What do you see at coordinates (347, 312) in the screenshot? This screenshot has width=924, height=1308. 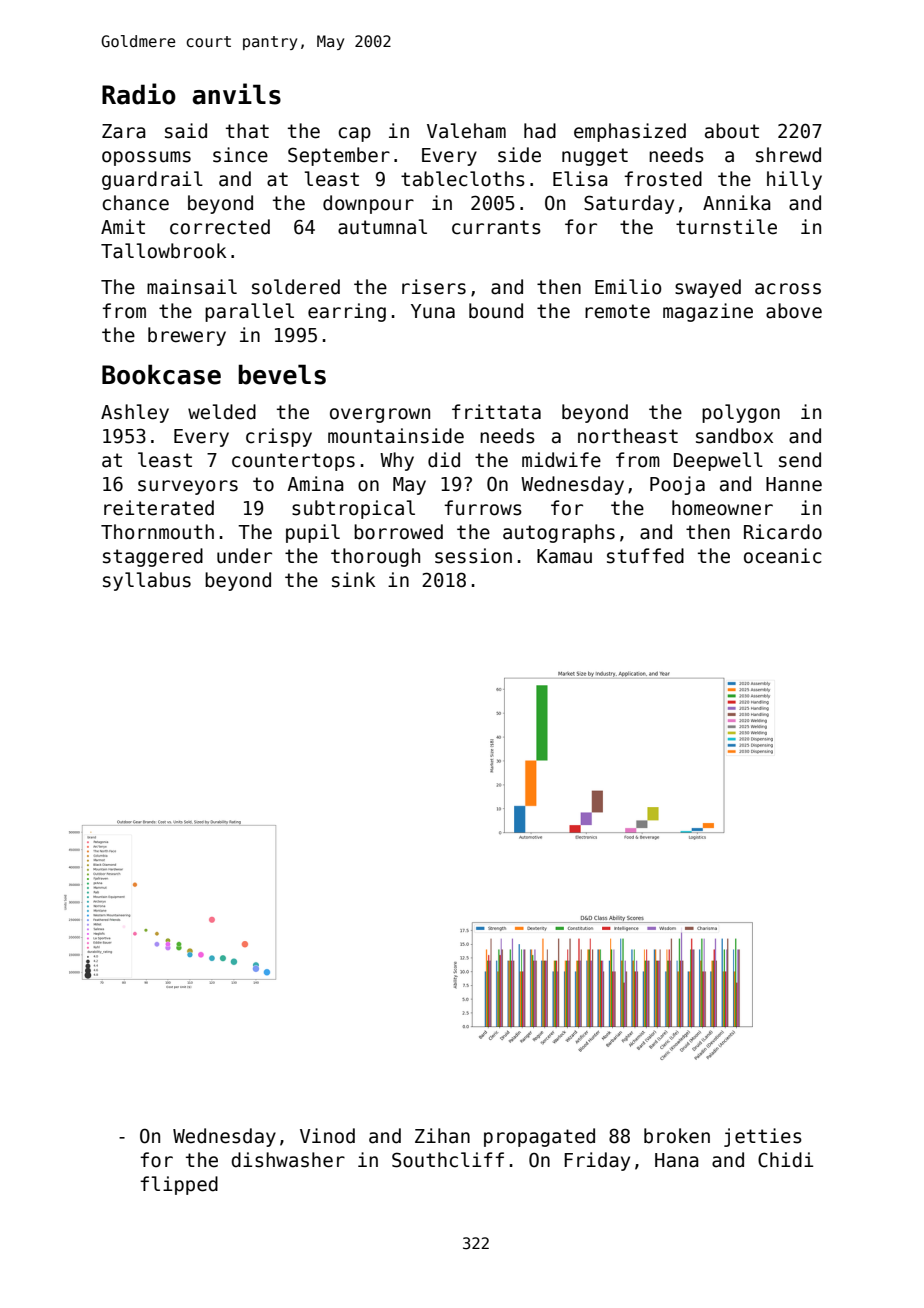 I see `earring` at bounding box center [347, 312].
